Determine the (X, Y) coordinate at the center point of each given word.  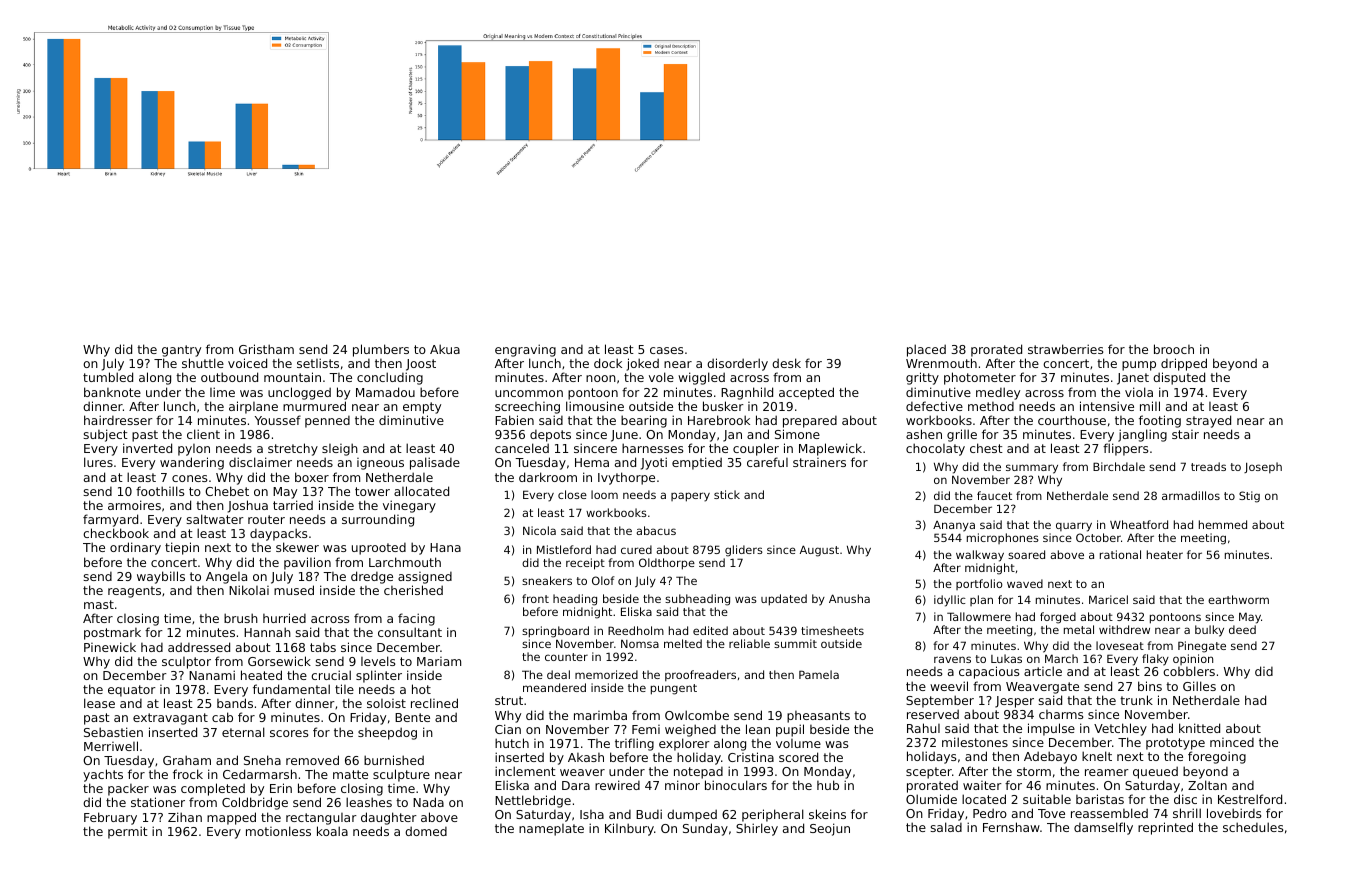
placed (926, 350)
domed (426, 831)
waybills (161, 577)
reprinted (1165, 828)
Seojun (830, 829)
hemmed (1223, 524)
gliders (744, 551)
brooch (1174, 349)
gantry (181, 351)
